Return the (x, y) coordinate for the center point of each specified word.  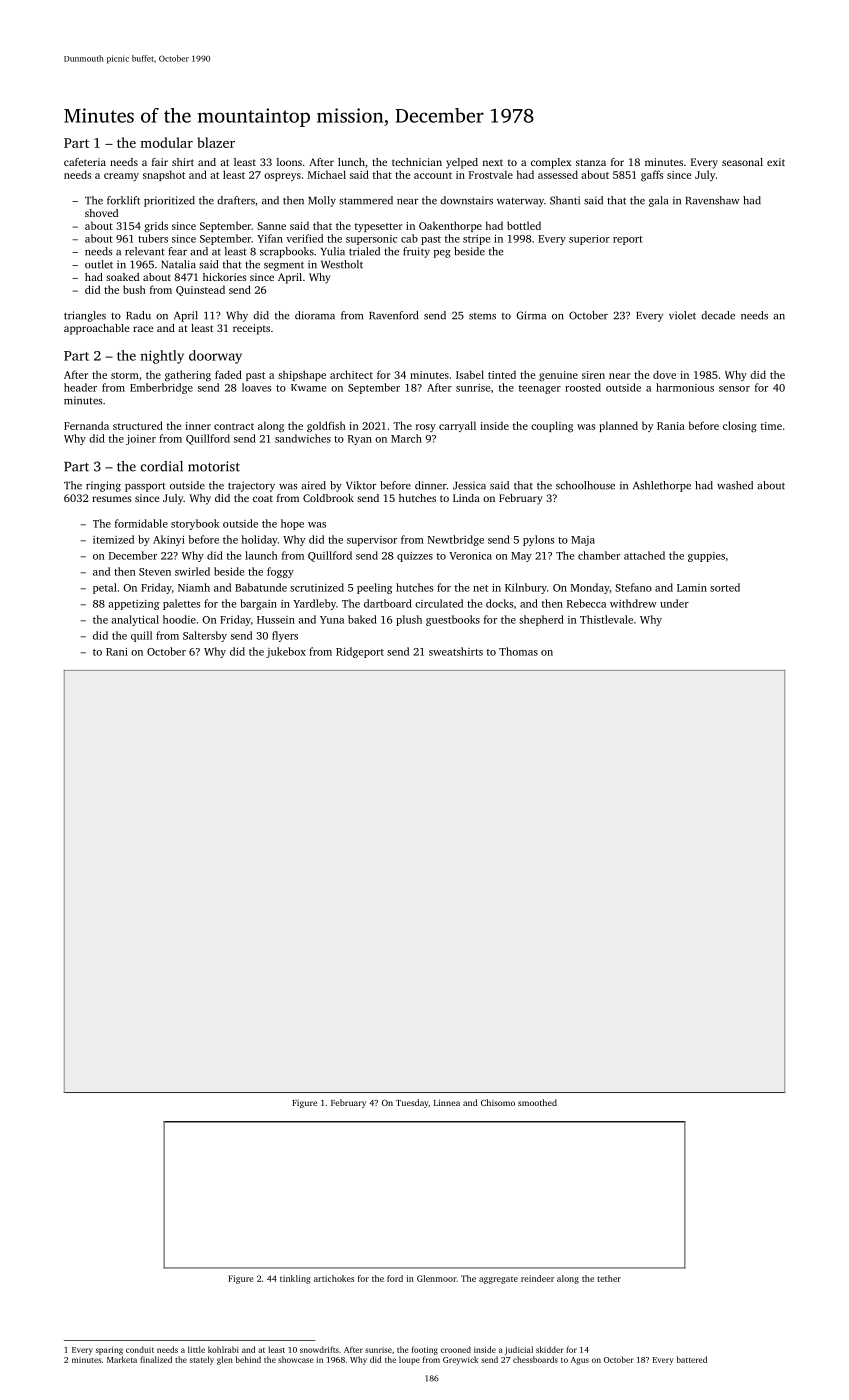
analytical (135, 620)
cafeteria (85, 162)
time (771, 426)
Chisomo (498, 1102)
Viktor (361, 485)
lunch (351, 162)
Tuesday (412, 1103)
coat (263, 499)
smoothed (537, 1102)
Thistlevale (606, 619)
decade (718, 315)
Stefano (633, 587)
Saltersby (205, 636)
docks (499, 603)
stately (202, 1360)
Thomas (518, 651)
